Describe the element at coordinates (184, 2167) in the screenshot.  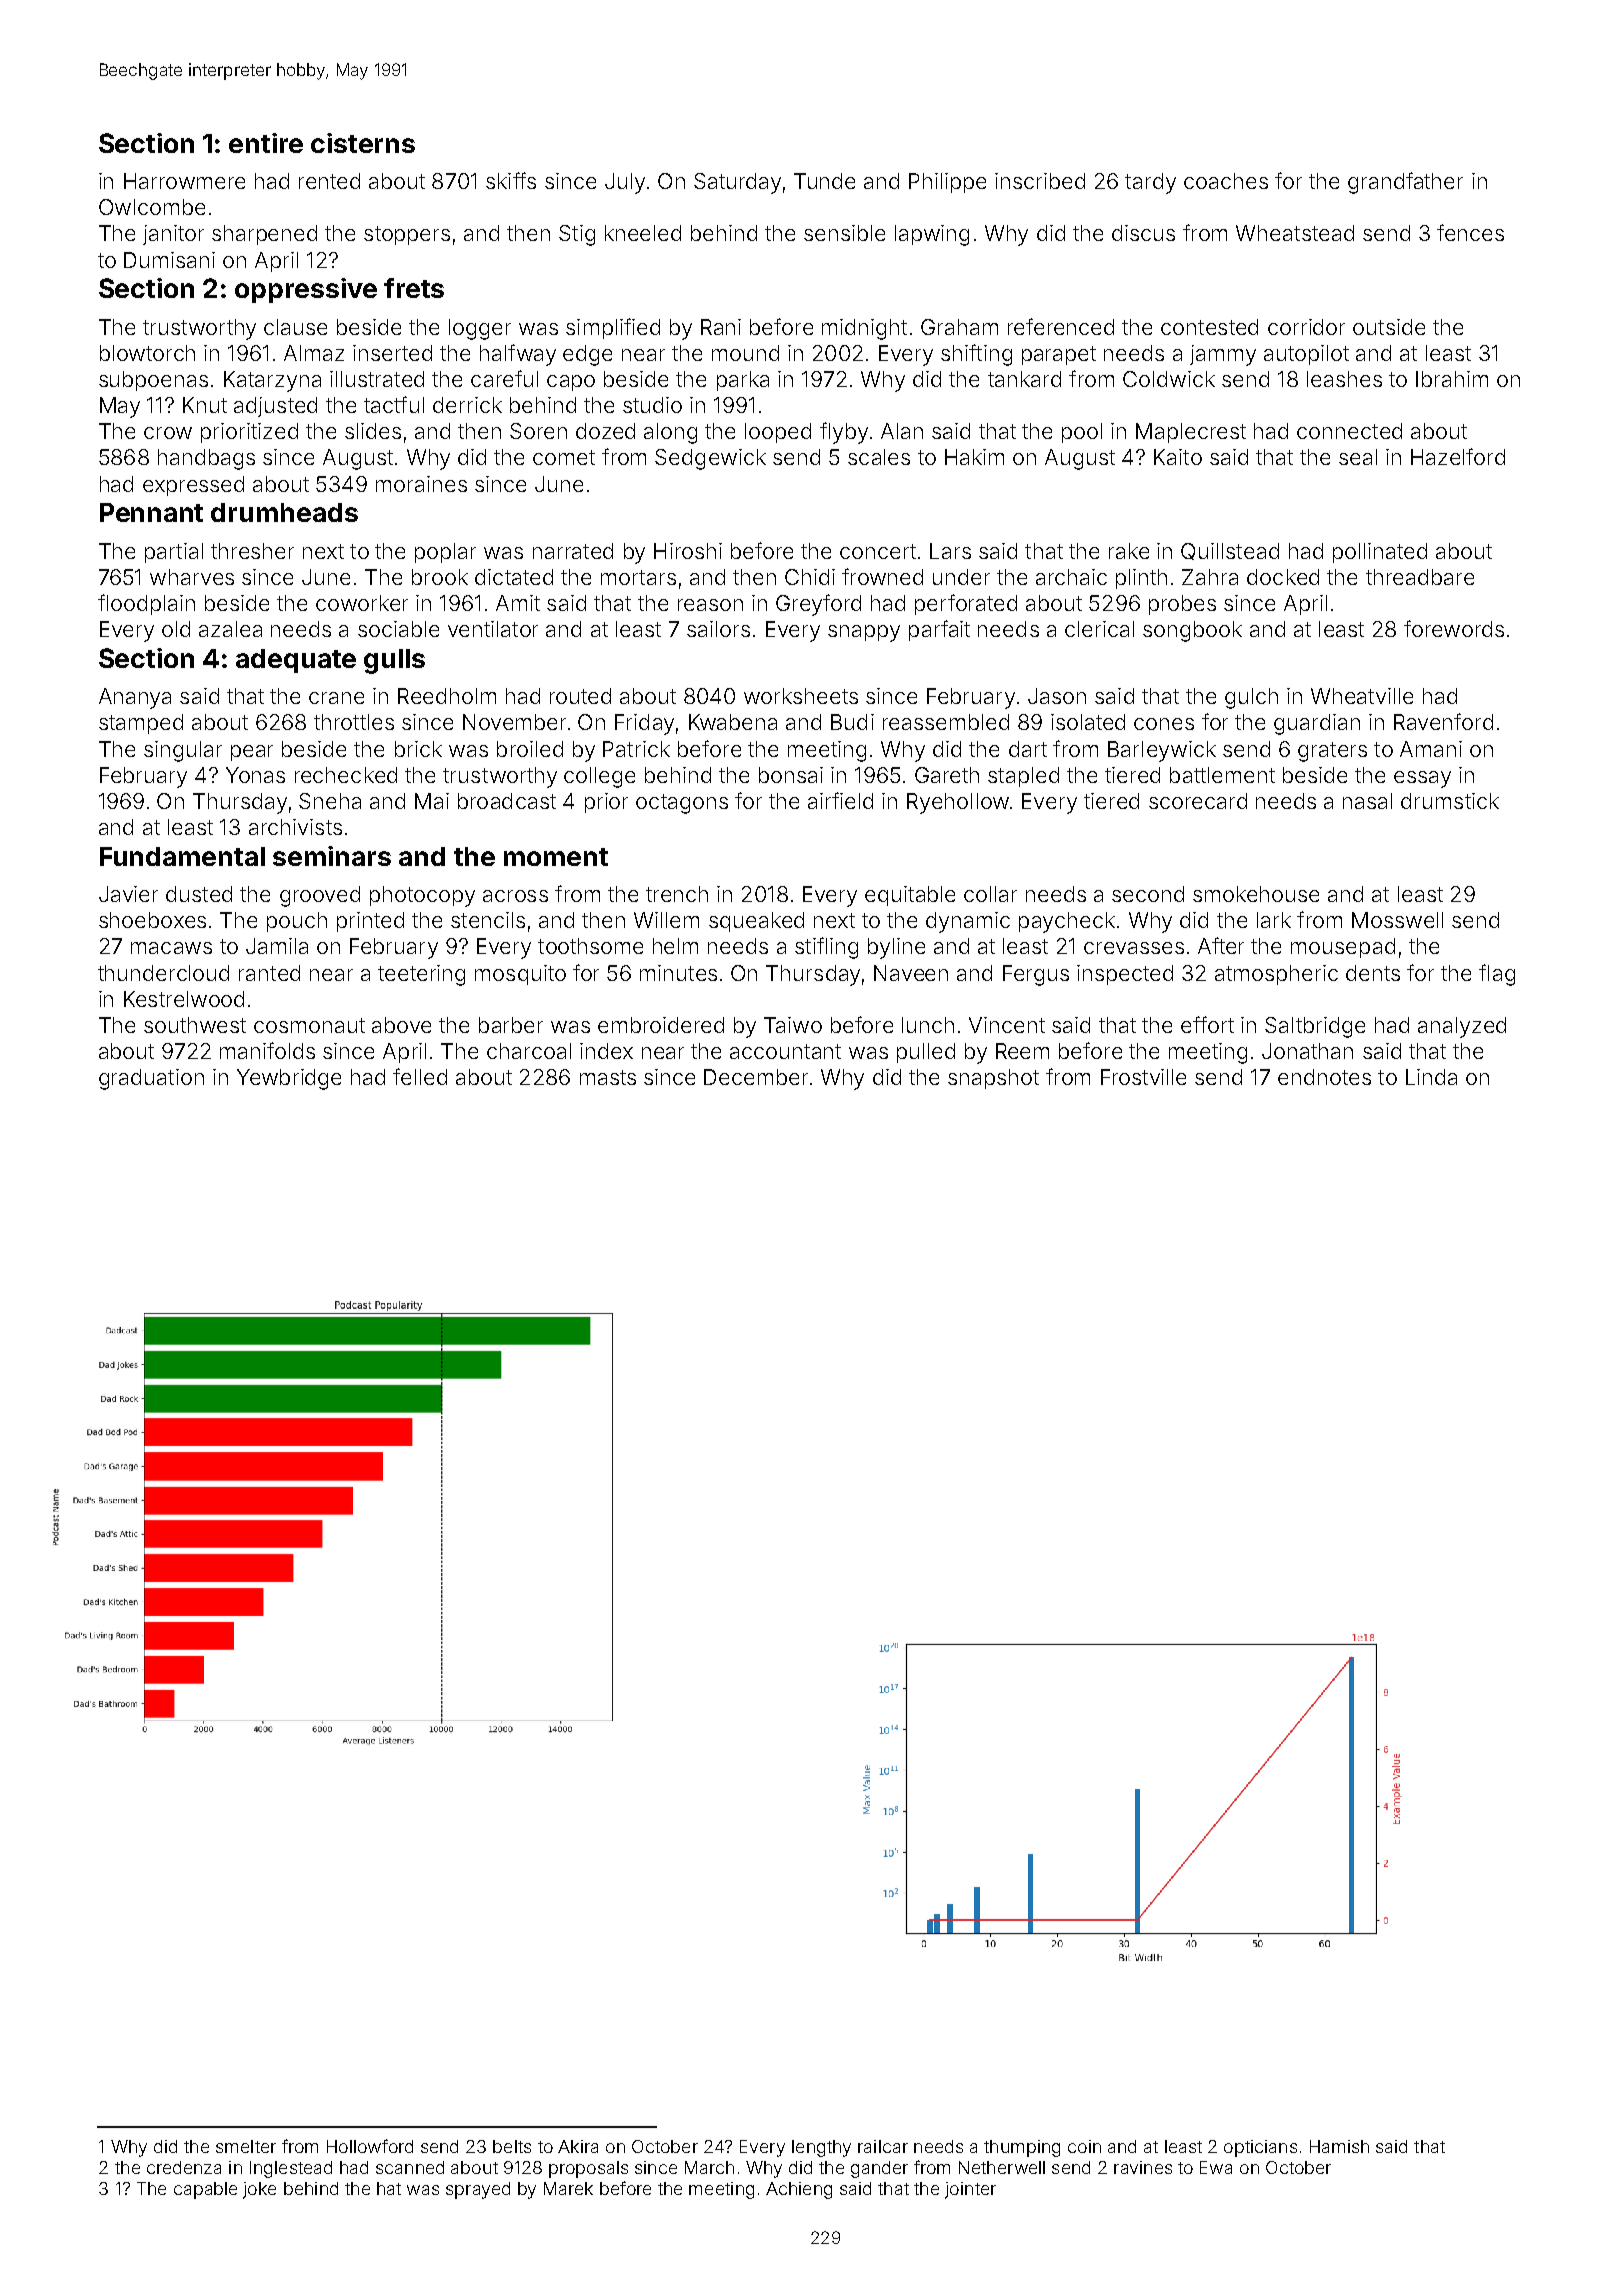
I see `credenza` at that location.
